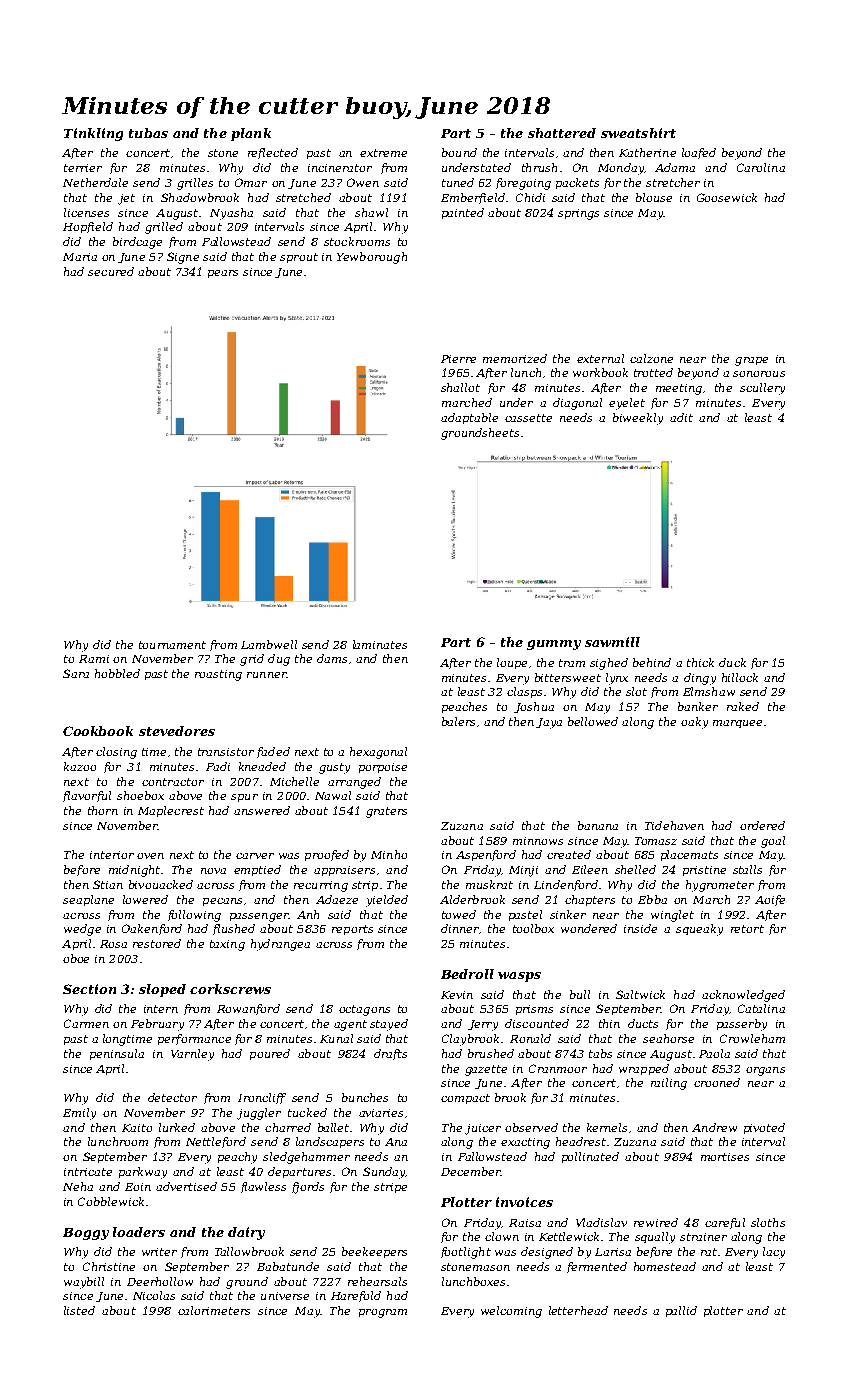 The height and width of the image is (1400, 849). I want to click on plank, so click(251, 134).
